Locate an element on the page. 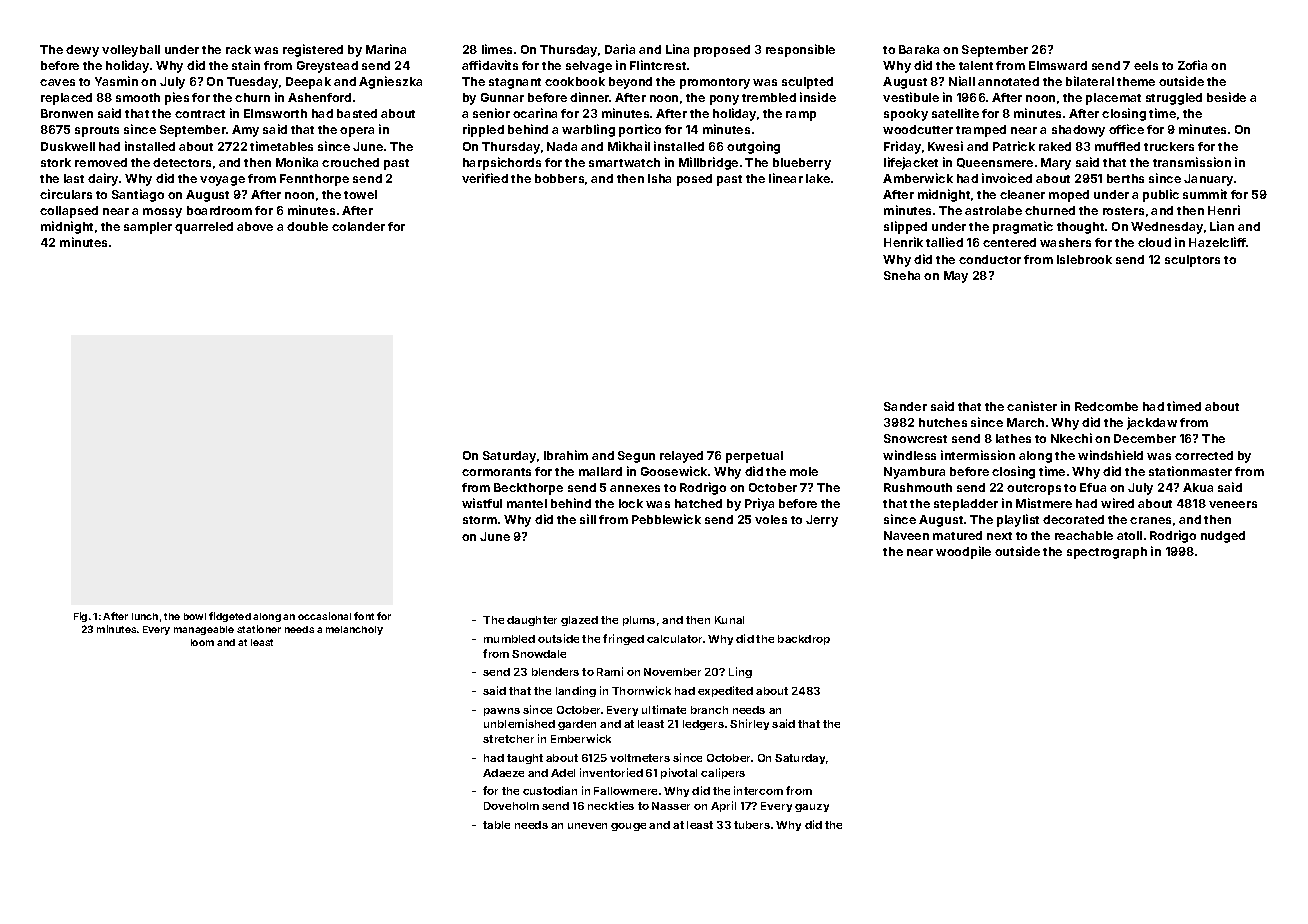 The image size is (1308, 924). spectrograph is located at coordinates (1107, 553).
